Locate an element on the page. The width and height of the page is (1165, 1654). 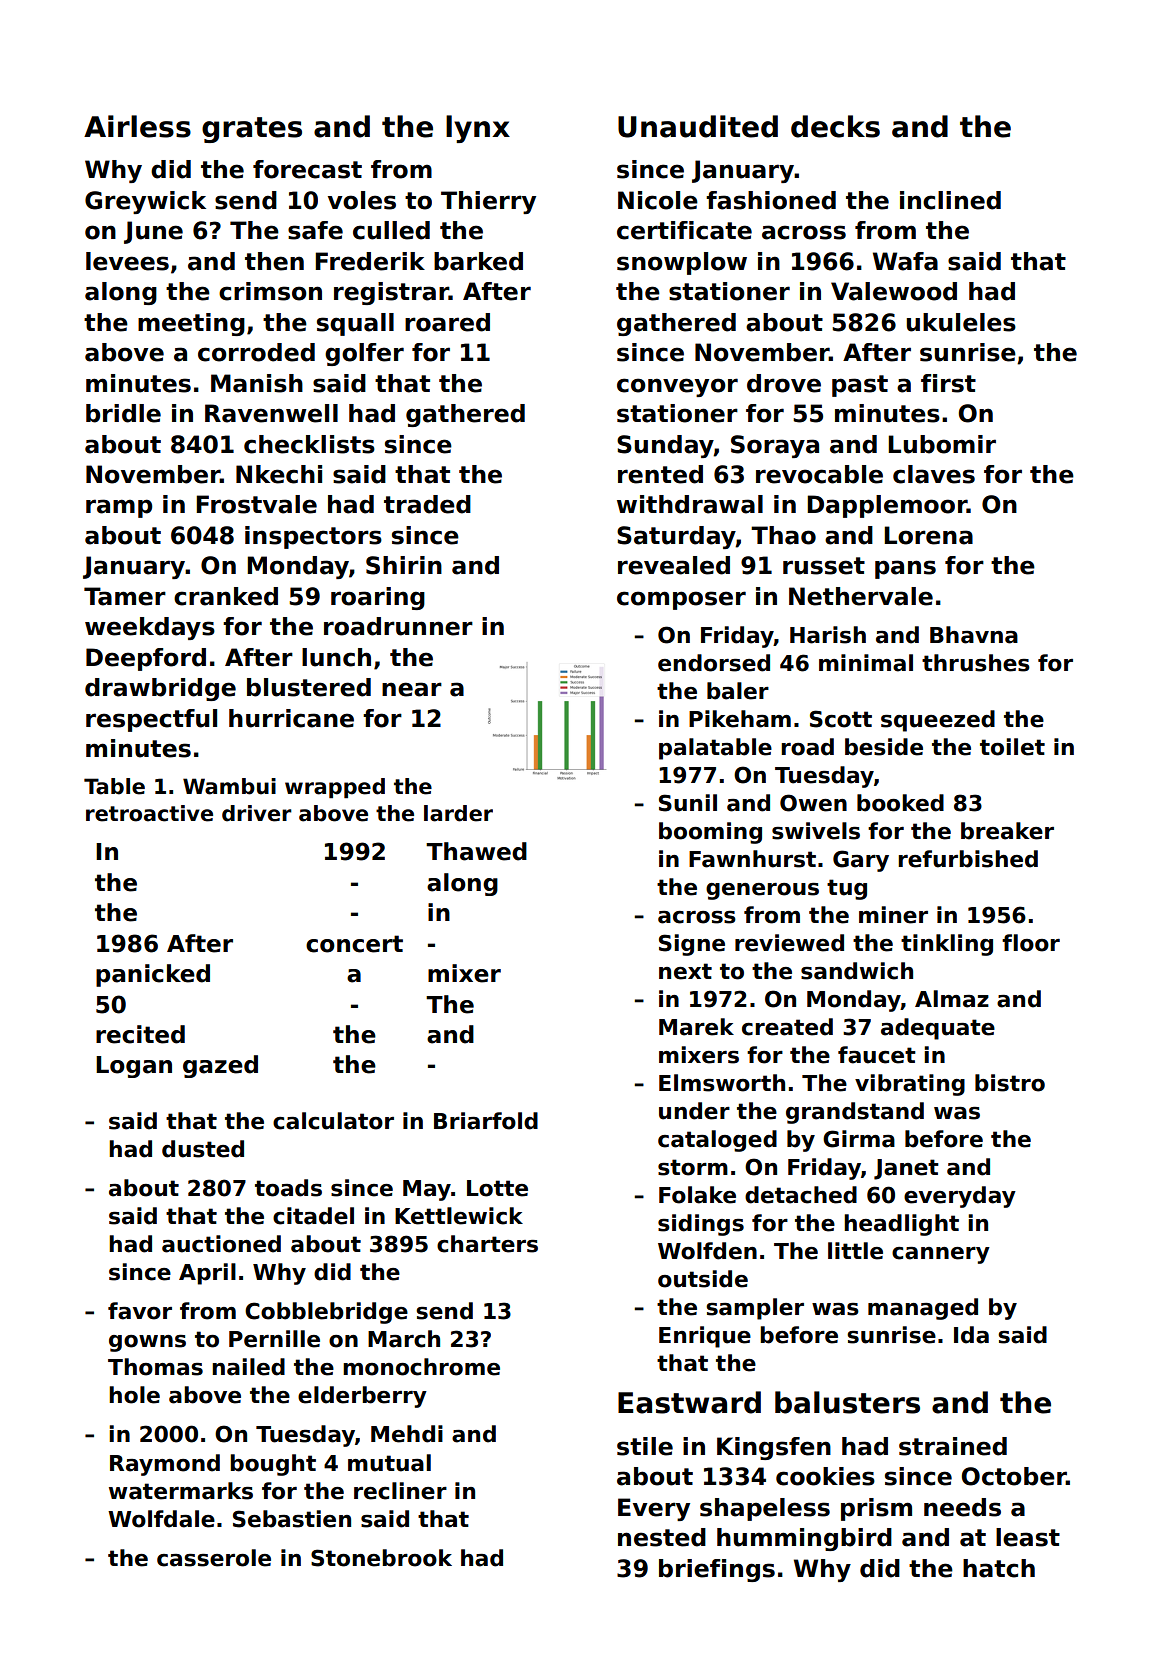
concert is located at coordinates (354, 944).
